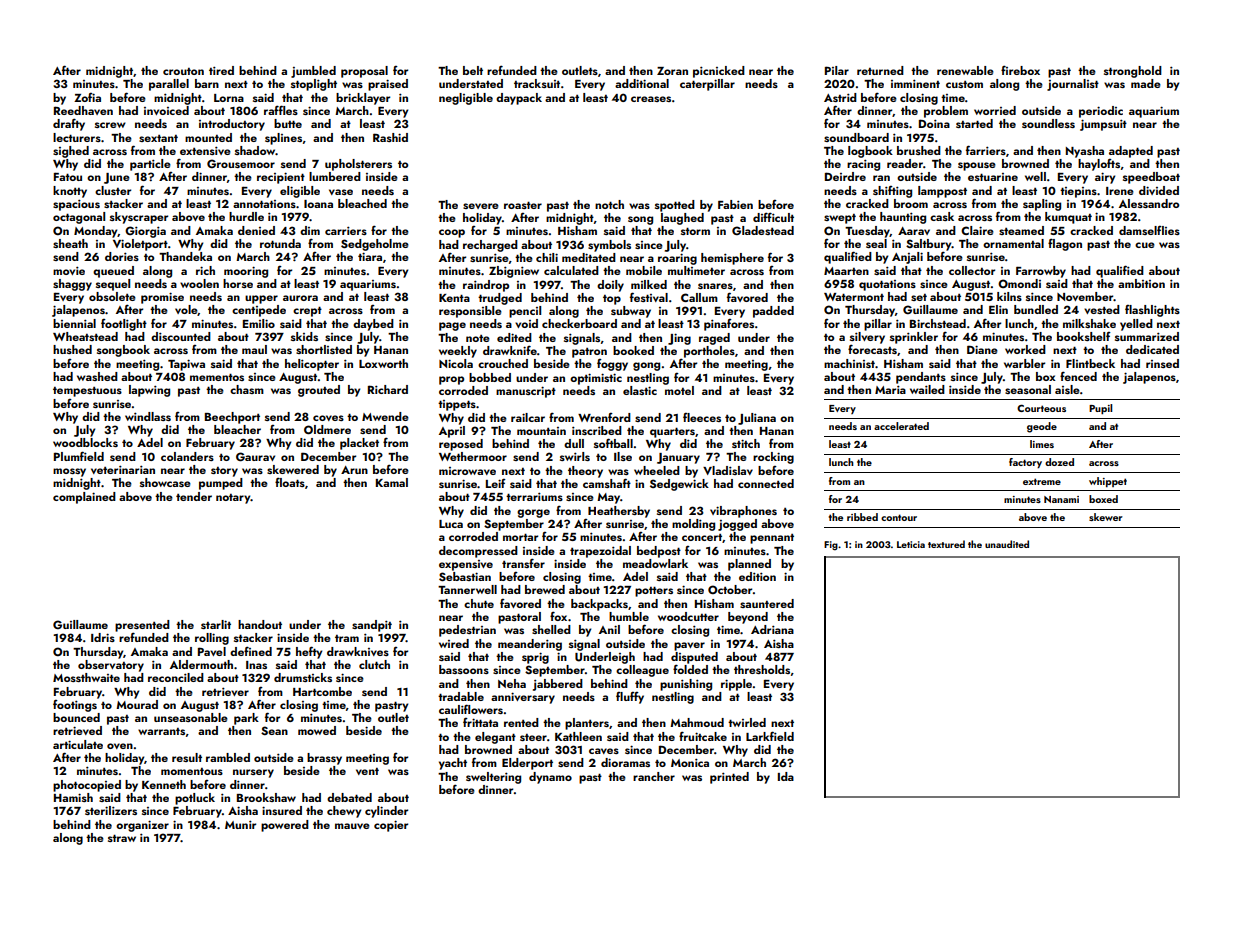 The image size is (1233, 952). What do you see at coordinates (899, 517) in the page?
I see `contour` at bounding box center [899, 517].
